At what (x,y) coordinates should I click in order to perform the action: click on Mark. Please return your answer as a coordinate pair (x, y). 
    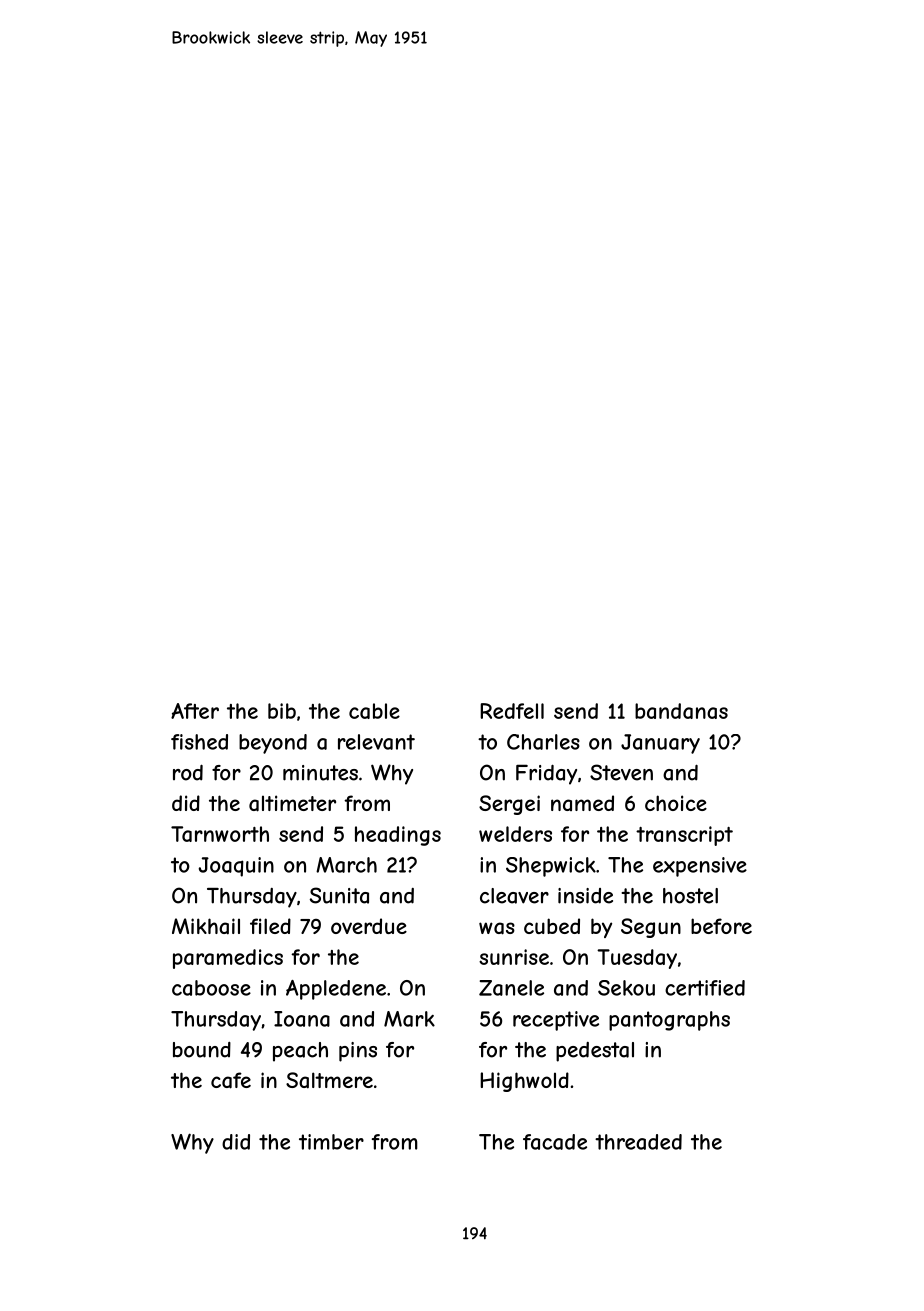
    Looking at the image, I should click on (409, 1019).
